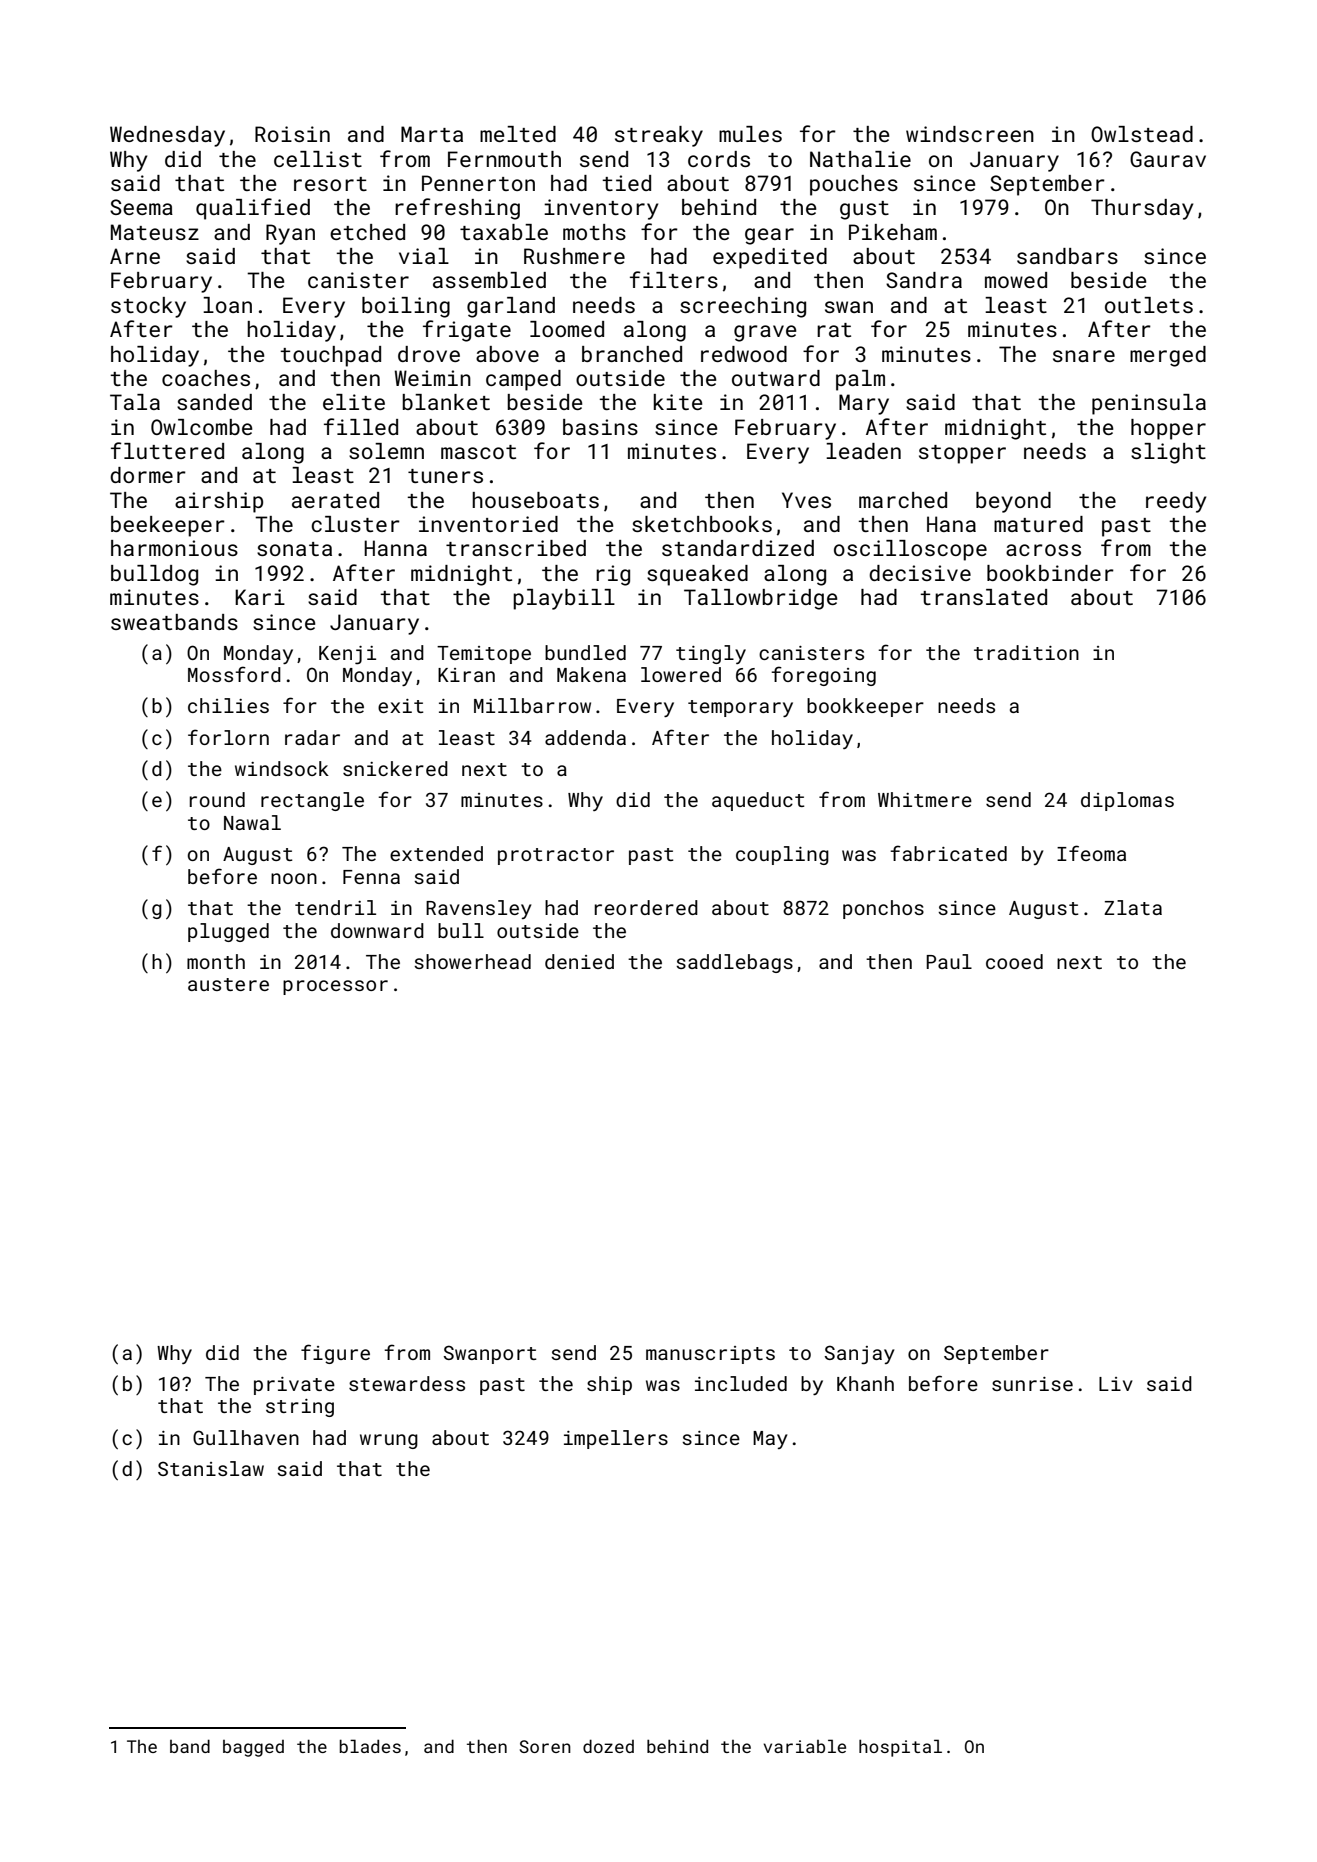 The height and width of the screenshot is (1862, 1317). I want to click on saddlebags, so click(734, 963).
